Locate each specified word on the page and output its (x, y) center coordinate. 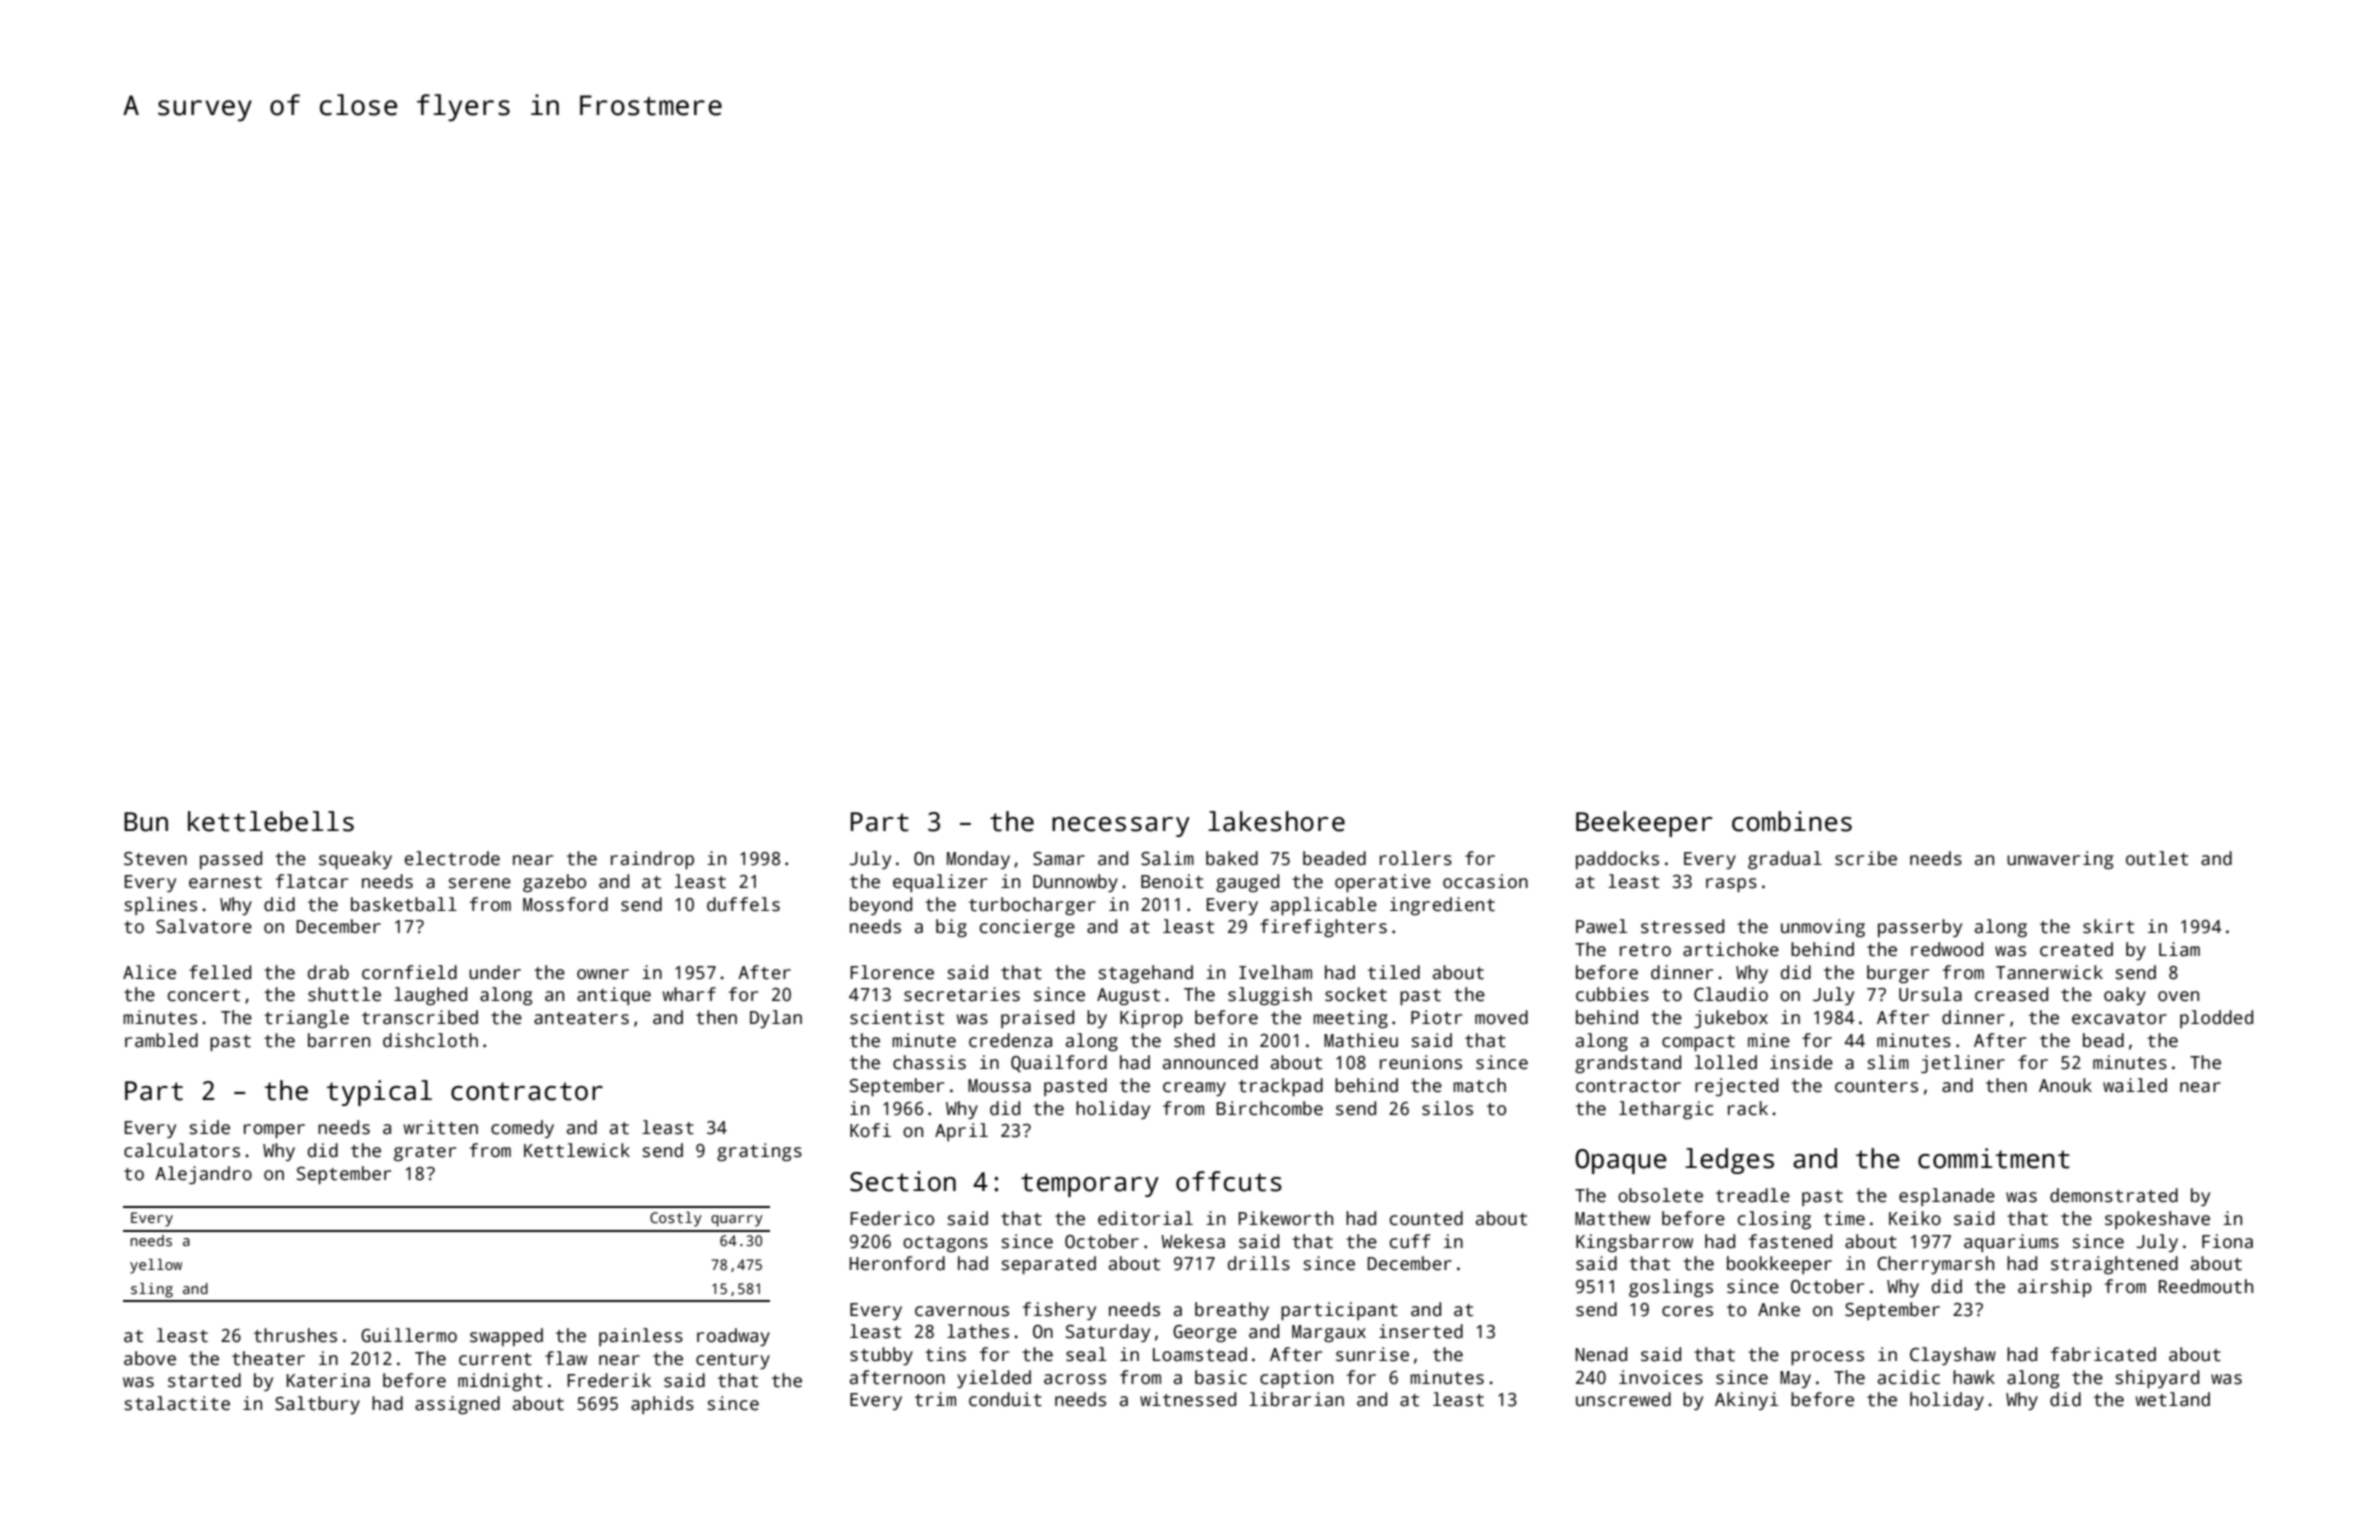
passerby (1920, 928)
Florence (892, 972)
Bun (146, 822)
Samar (1059, 859)
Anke (1779, 1309)
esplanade (1947, 1197)
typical (379, 1093)
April (961, 1132)
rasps (1731, 885)
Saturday (1108, 1333)
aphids (662, 1405)
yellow (156, 1266)
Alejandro (203, 1175)
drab (328, 972)
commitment (1994, 1158)
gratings (759, 1152)
